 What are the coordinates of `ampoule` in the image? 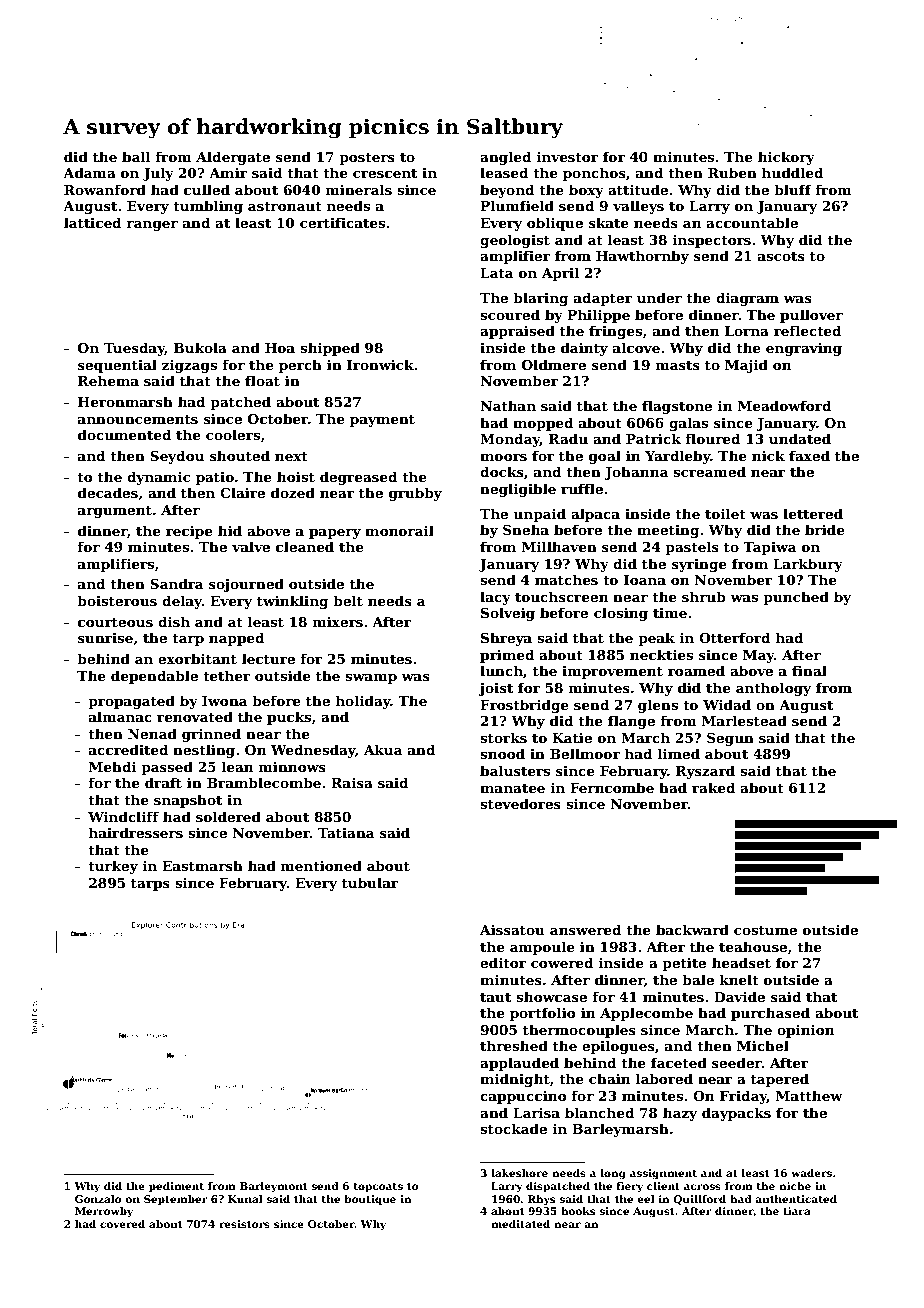 It's located at (542, 948).
